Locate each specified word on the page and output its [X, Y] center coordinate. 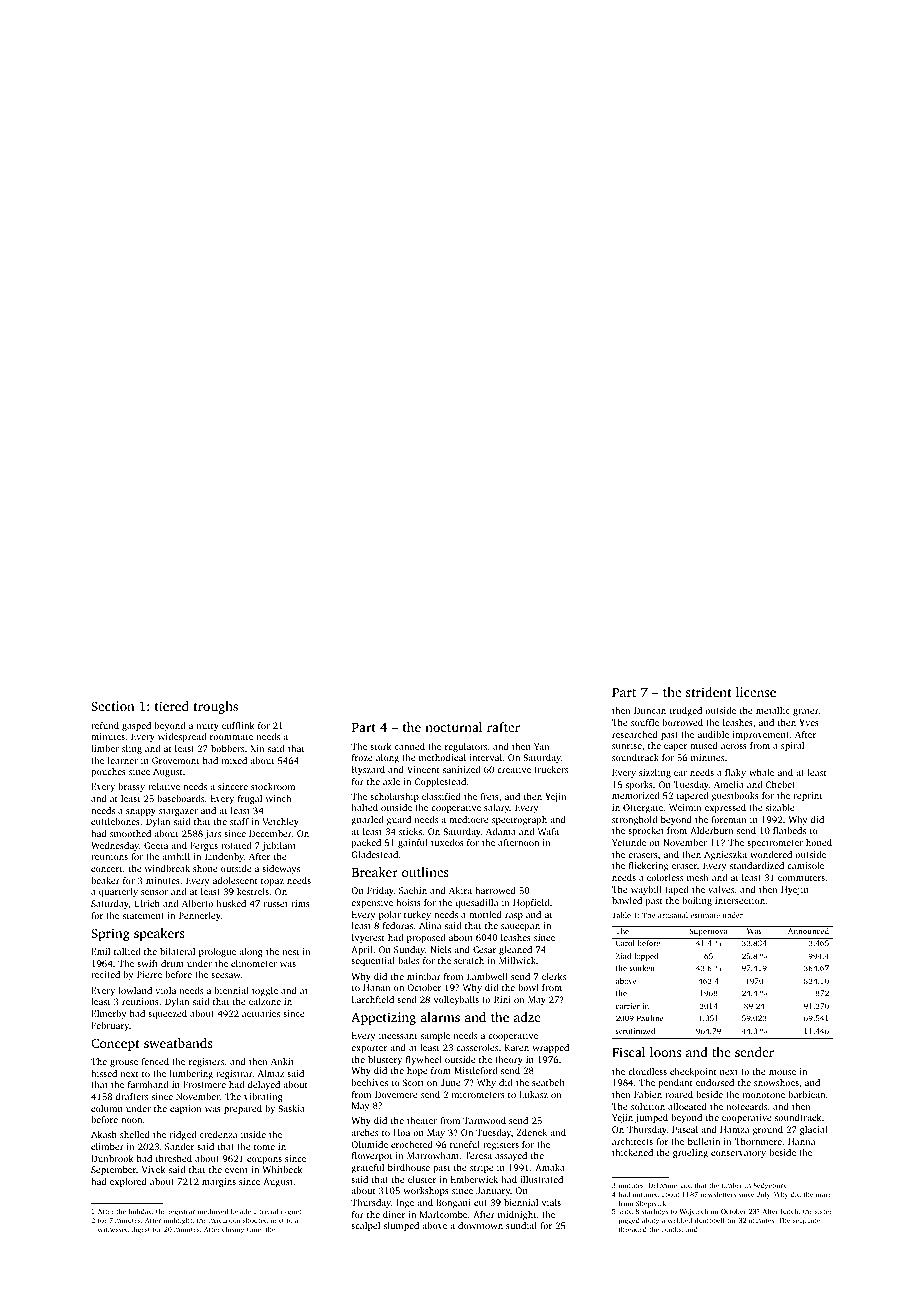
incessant [398, 1035]
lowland [135, 990]
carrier [628, 1006]
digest [140, 1230]
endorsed [715, 1082]
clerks [554, 976]
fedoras [398, 925]
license [756, 692]
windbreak [167, 868]
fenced [155, 1061]
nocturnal [453, 727]
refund [105, 725]
